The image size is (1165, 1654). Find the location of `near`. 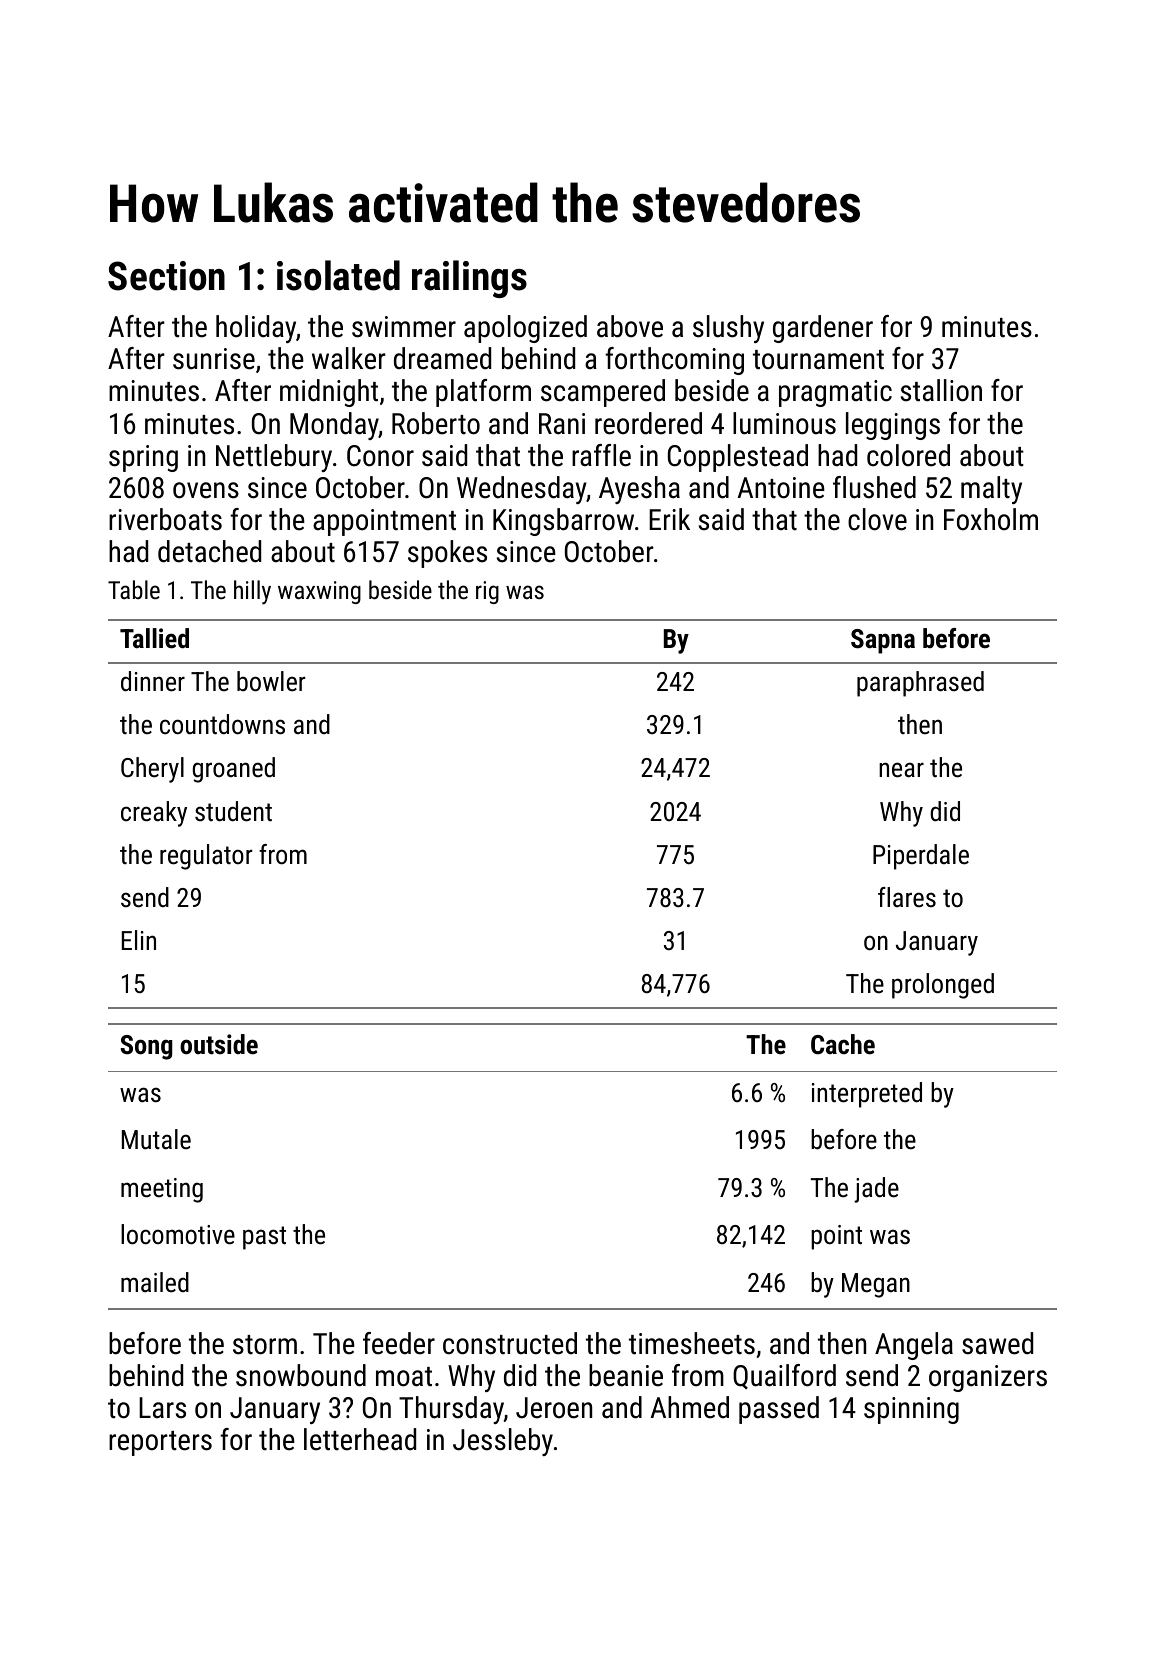

near is located at coordinates (901, 770).
